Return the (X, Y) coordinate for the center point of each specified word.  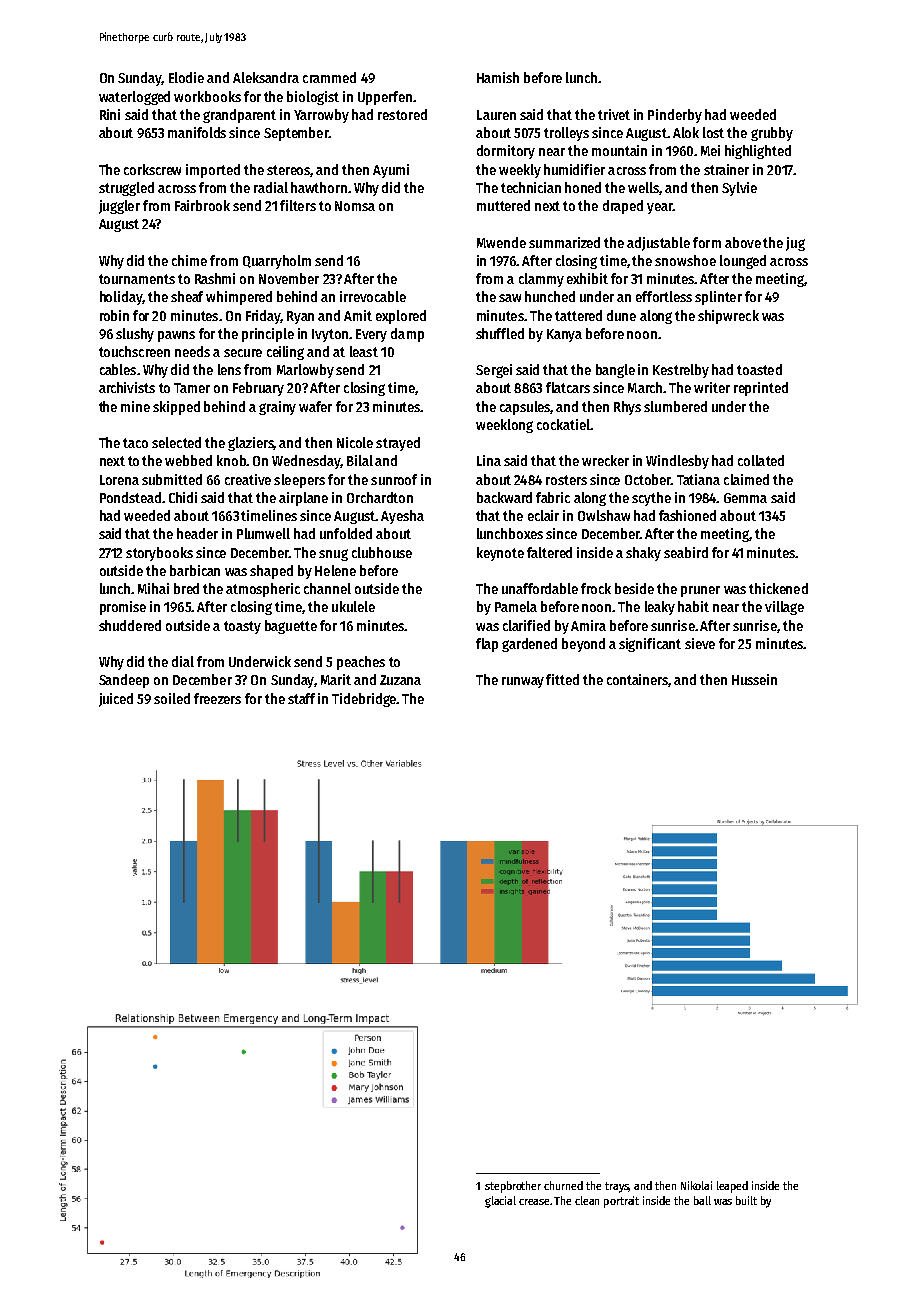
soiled (172, 698)
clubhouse (382, 552)
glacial (500, 1202)
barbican (195, 570)
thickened (778, 588)
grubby (772, 134)
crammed (329, 77)
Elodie (186, 77)
